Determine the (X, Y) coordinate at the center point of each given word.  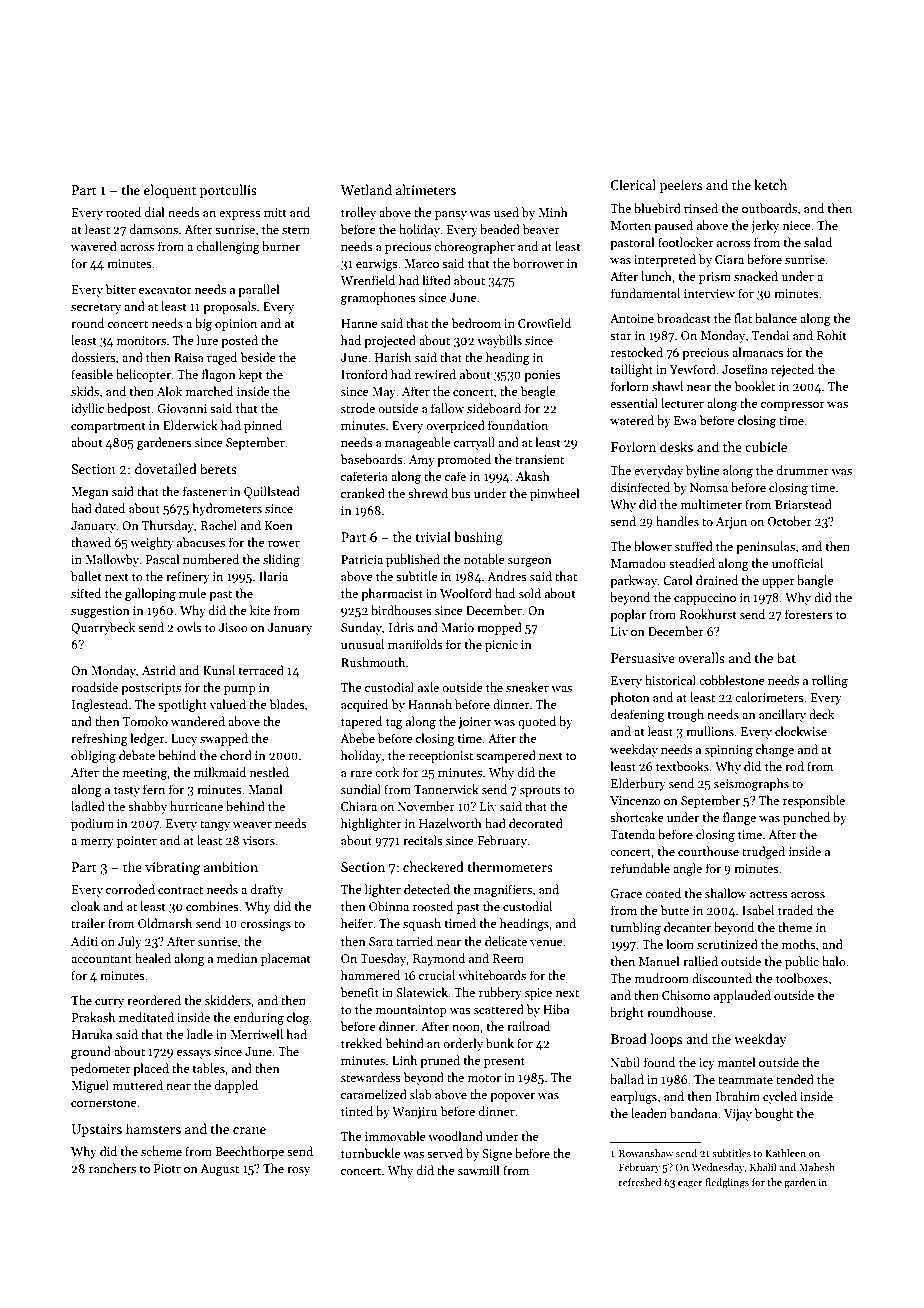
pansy (451, 215)
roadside (94, 687)
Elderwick (190, 425)
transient (539, 459)
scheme (161, 1151)
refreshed (640, 1182)
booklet (754, 386)
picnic (501, 646)
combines (212, 906)
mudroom (662, 978)
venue (546, 943)
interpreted (665, 260)
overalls (701, 657)
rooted (123, 212)
